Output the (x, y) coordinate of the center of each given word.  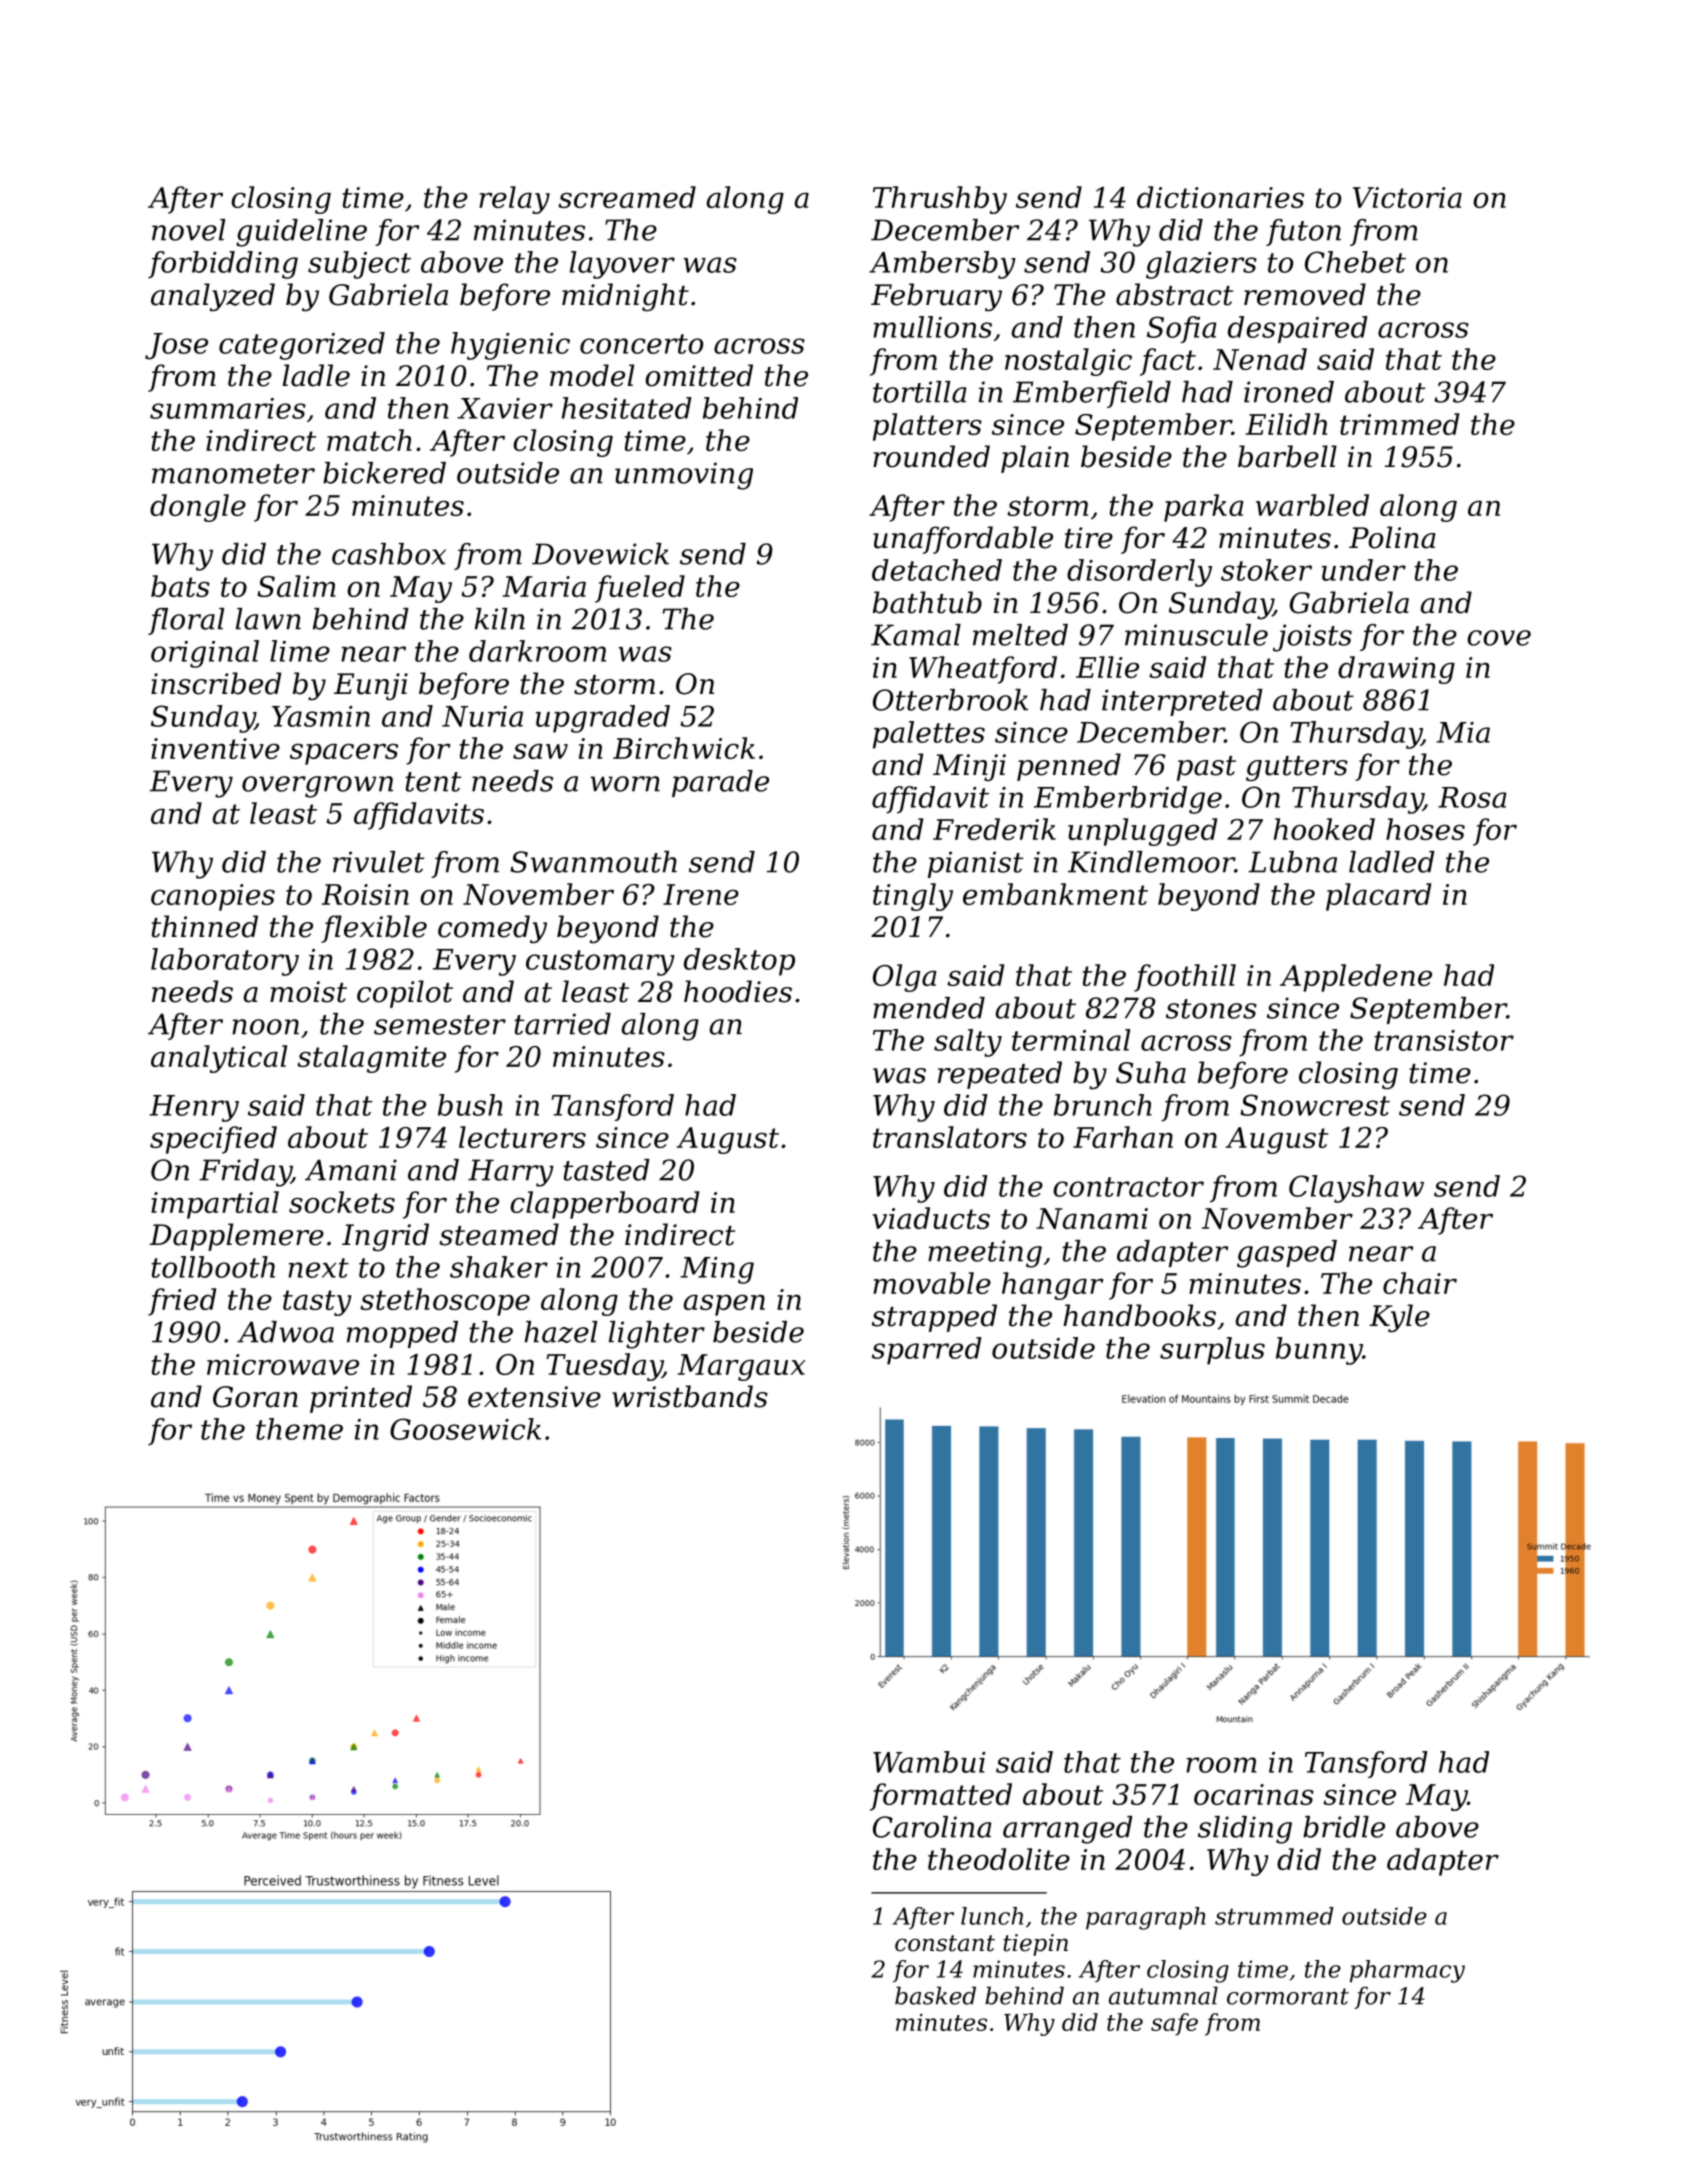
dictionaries (1220, 197)
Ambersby (942, 265)
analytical (219, 1059)
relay (514, 200)
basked (935, 1995)
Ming (717, 1270)
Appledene (1356, 978)
